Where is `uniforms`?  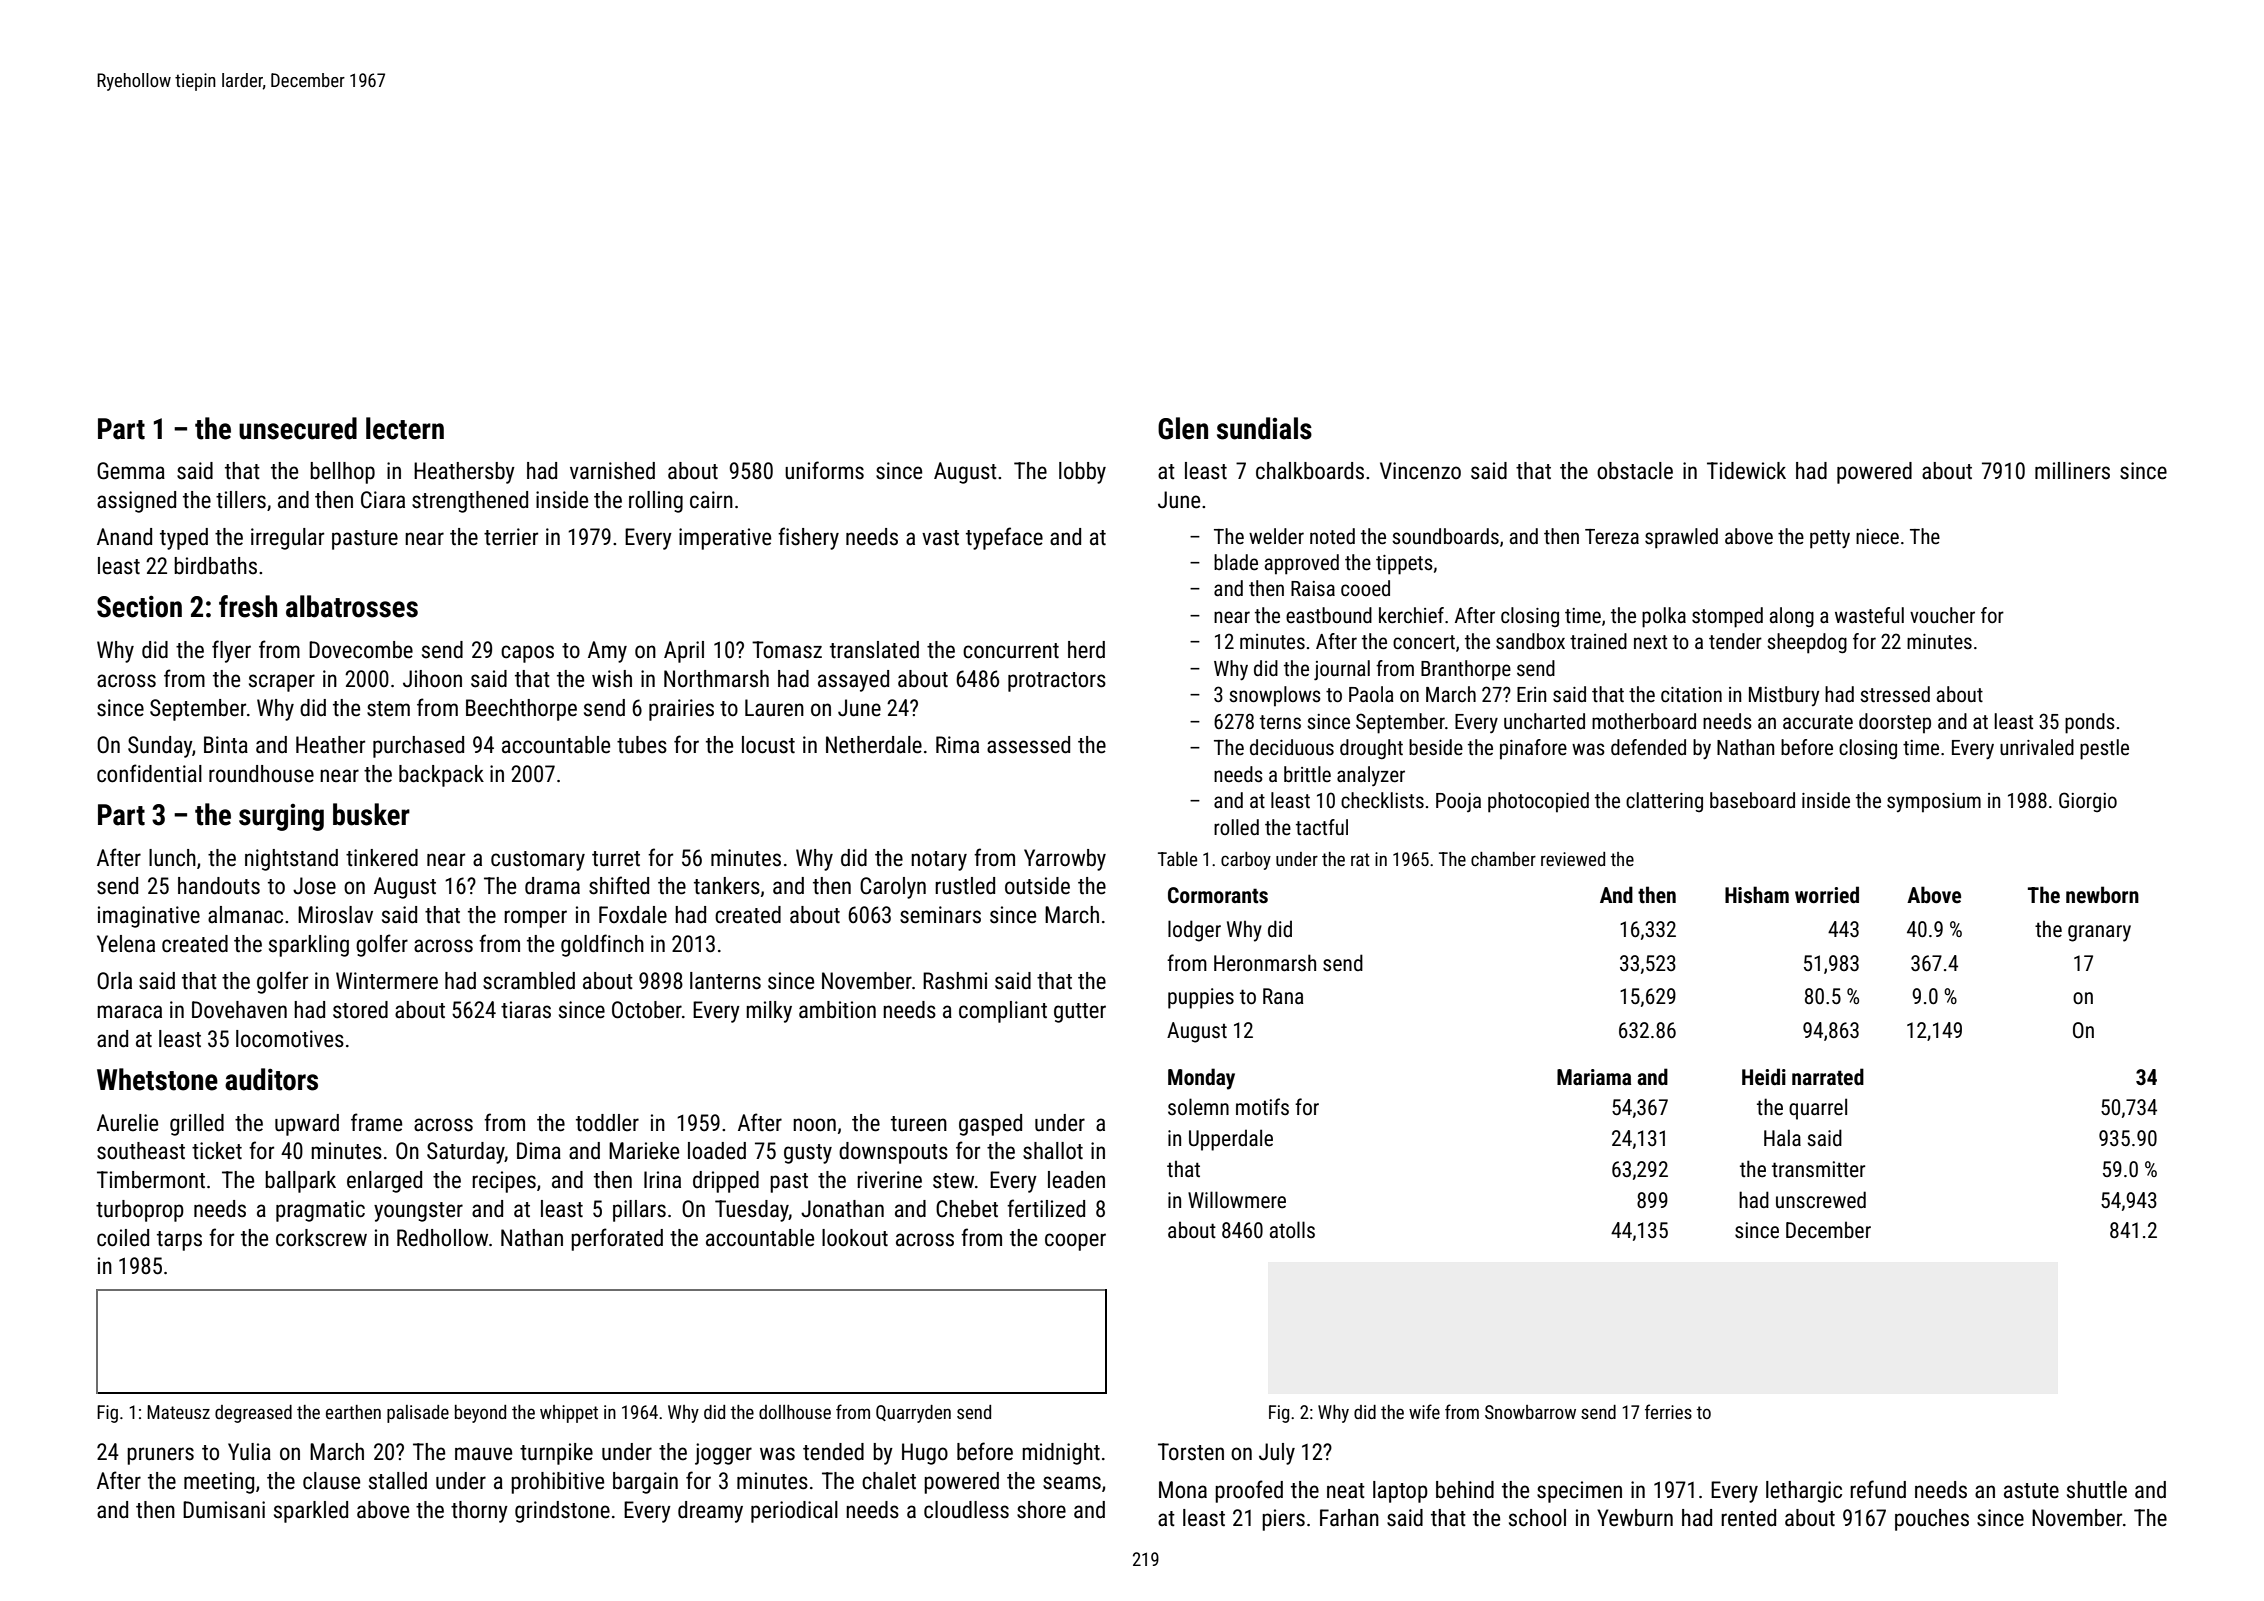 uniforms is located at coordinates (824, 470).
